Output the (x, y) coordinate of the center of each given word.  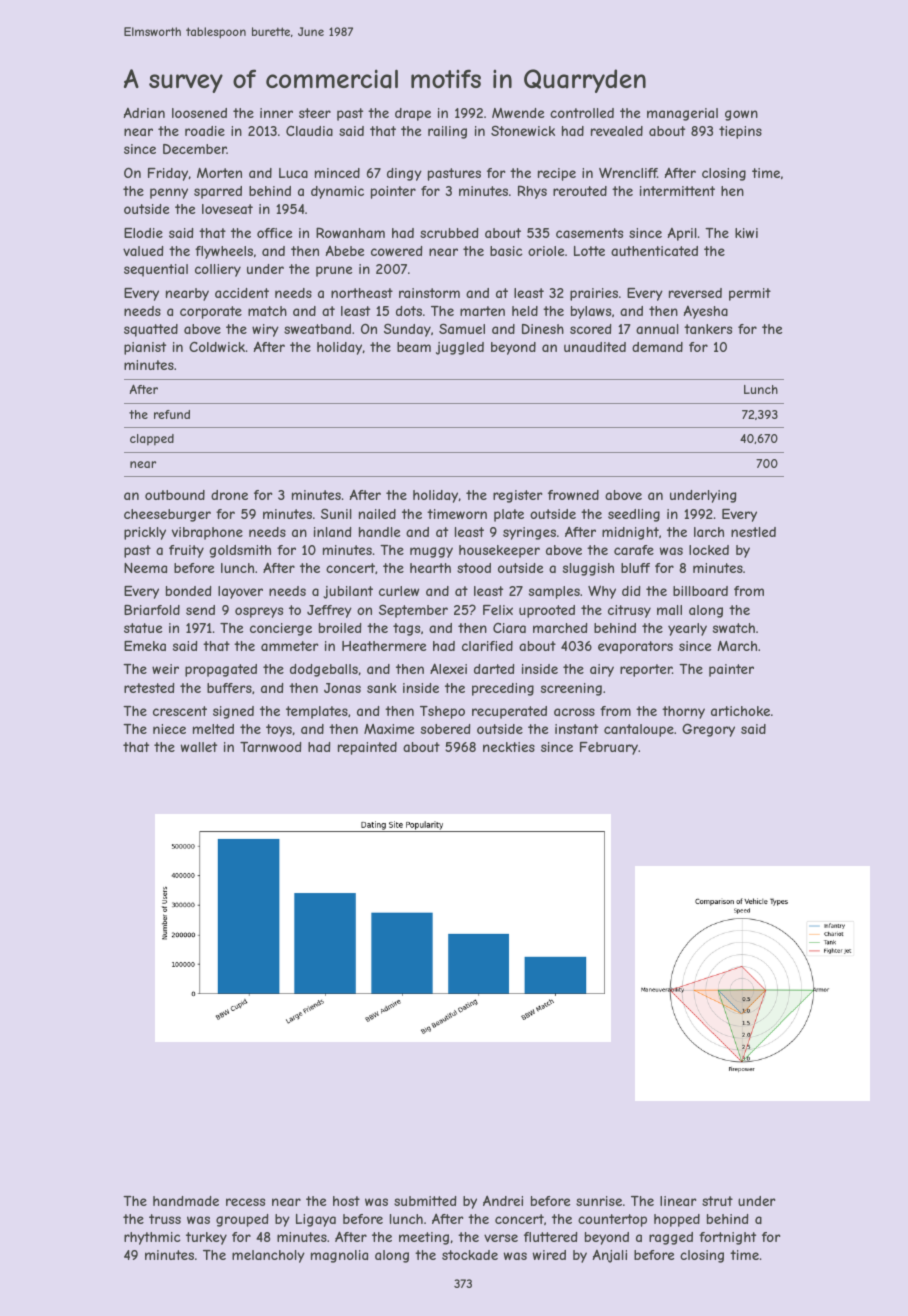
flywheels (224, 252)
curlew (399, 591)
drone (229, 495)
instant (576, 729)
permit (750, 294)
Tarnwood (270, 747)
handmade (186, 1201)
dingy (404, 174)
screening (571, 689)
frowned (573, 495)
